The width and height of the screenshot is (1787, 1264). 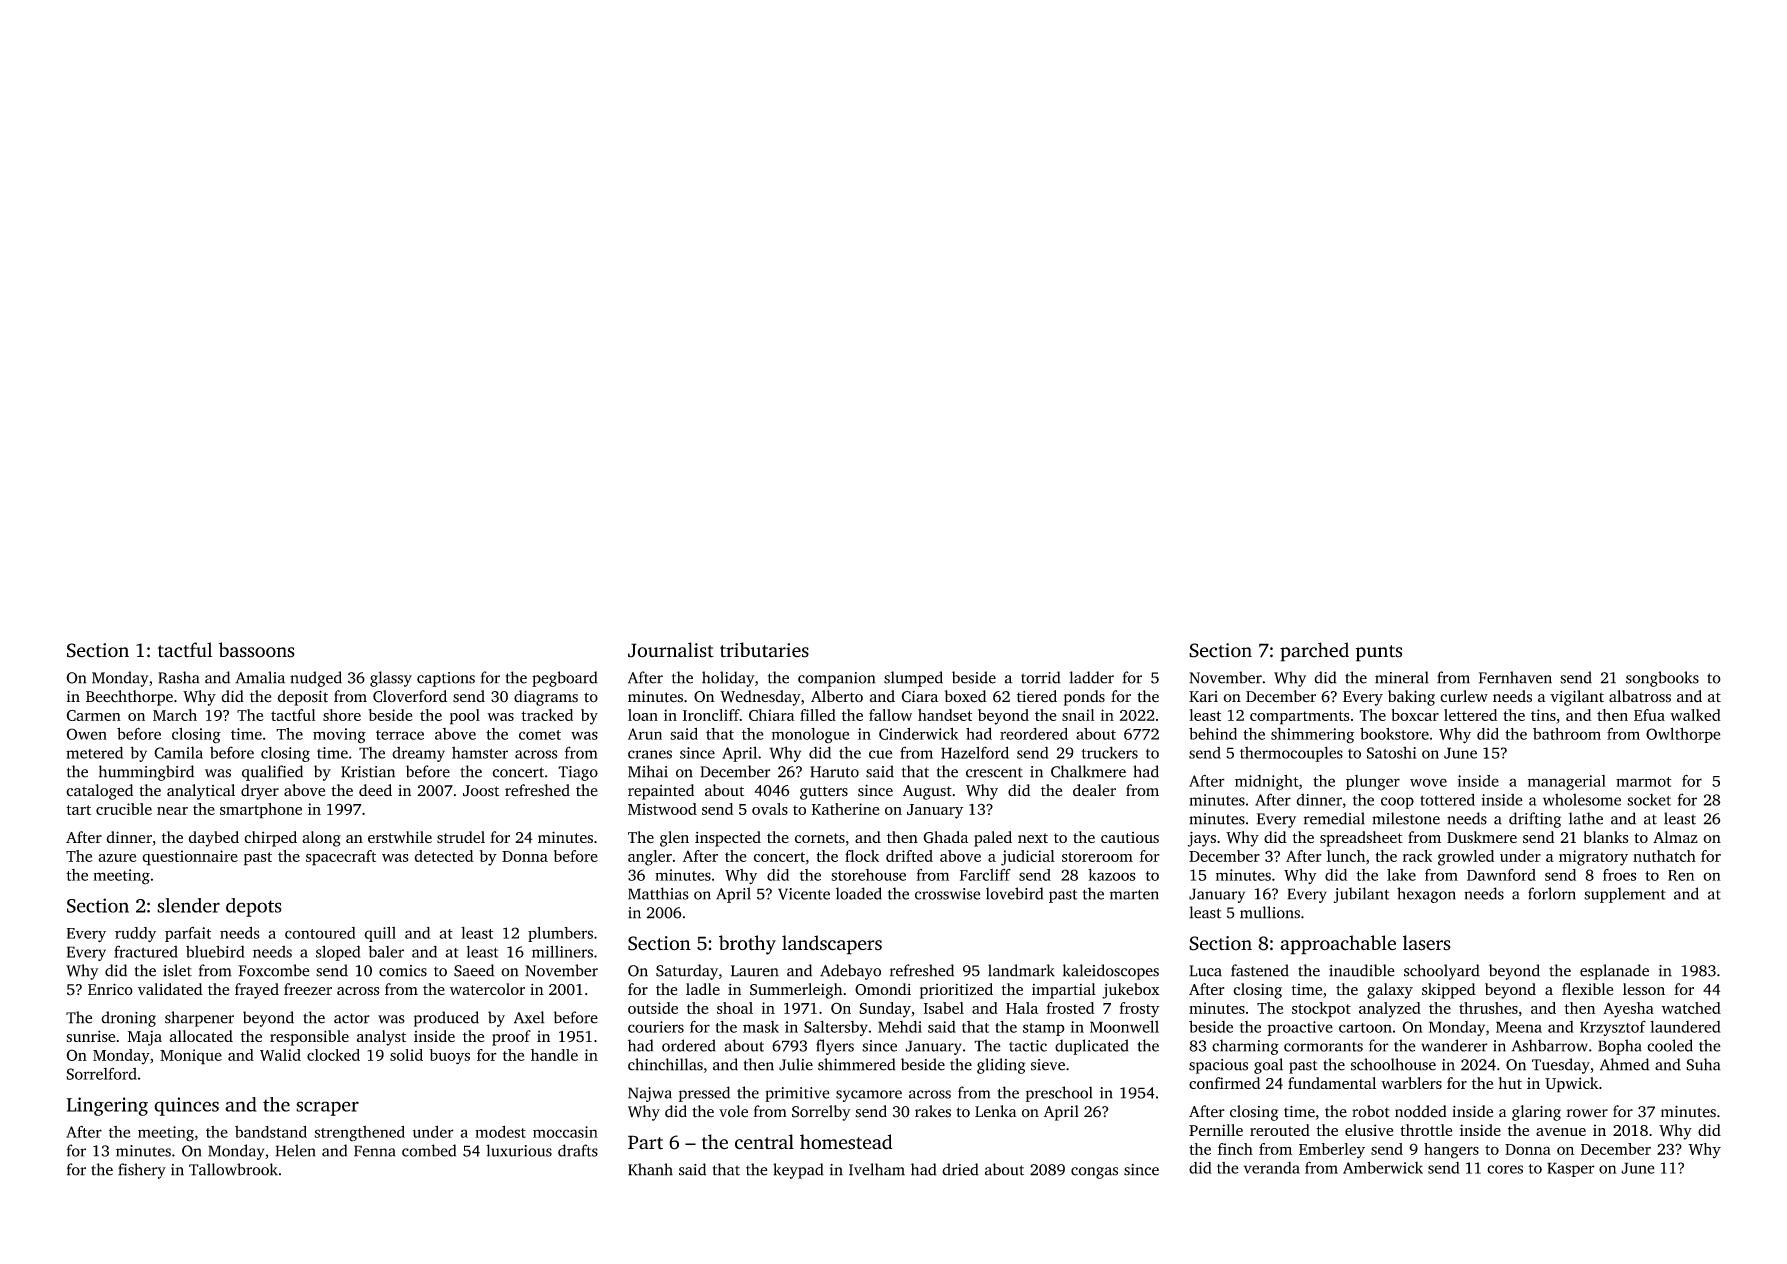 What do you see at coordinates (1675, 837) in the screenshot?
I see `Almaz` at bounding box center [1675, 837].
